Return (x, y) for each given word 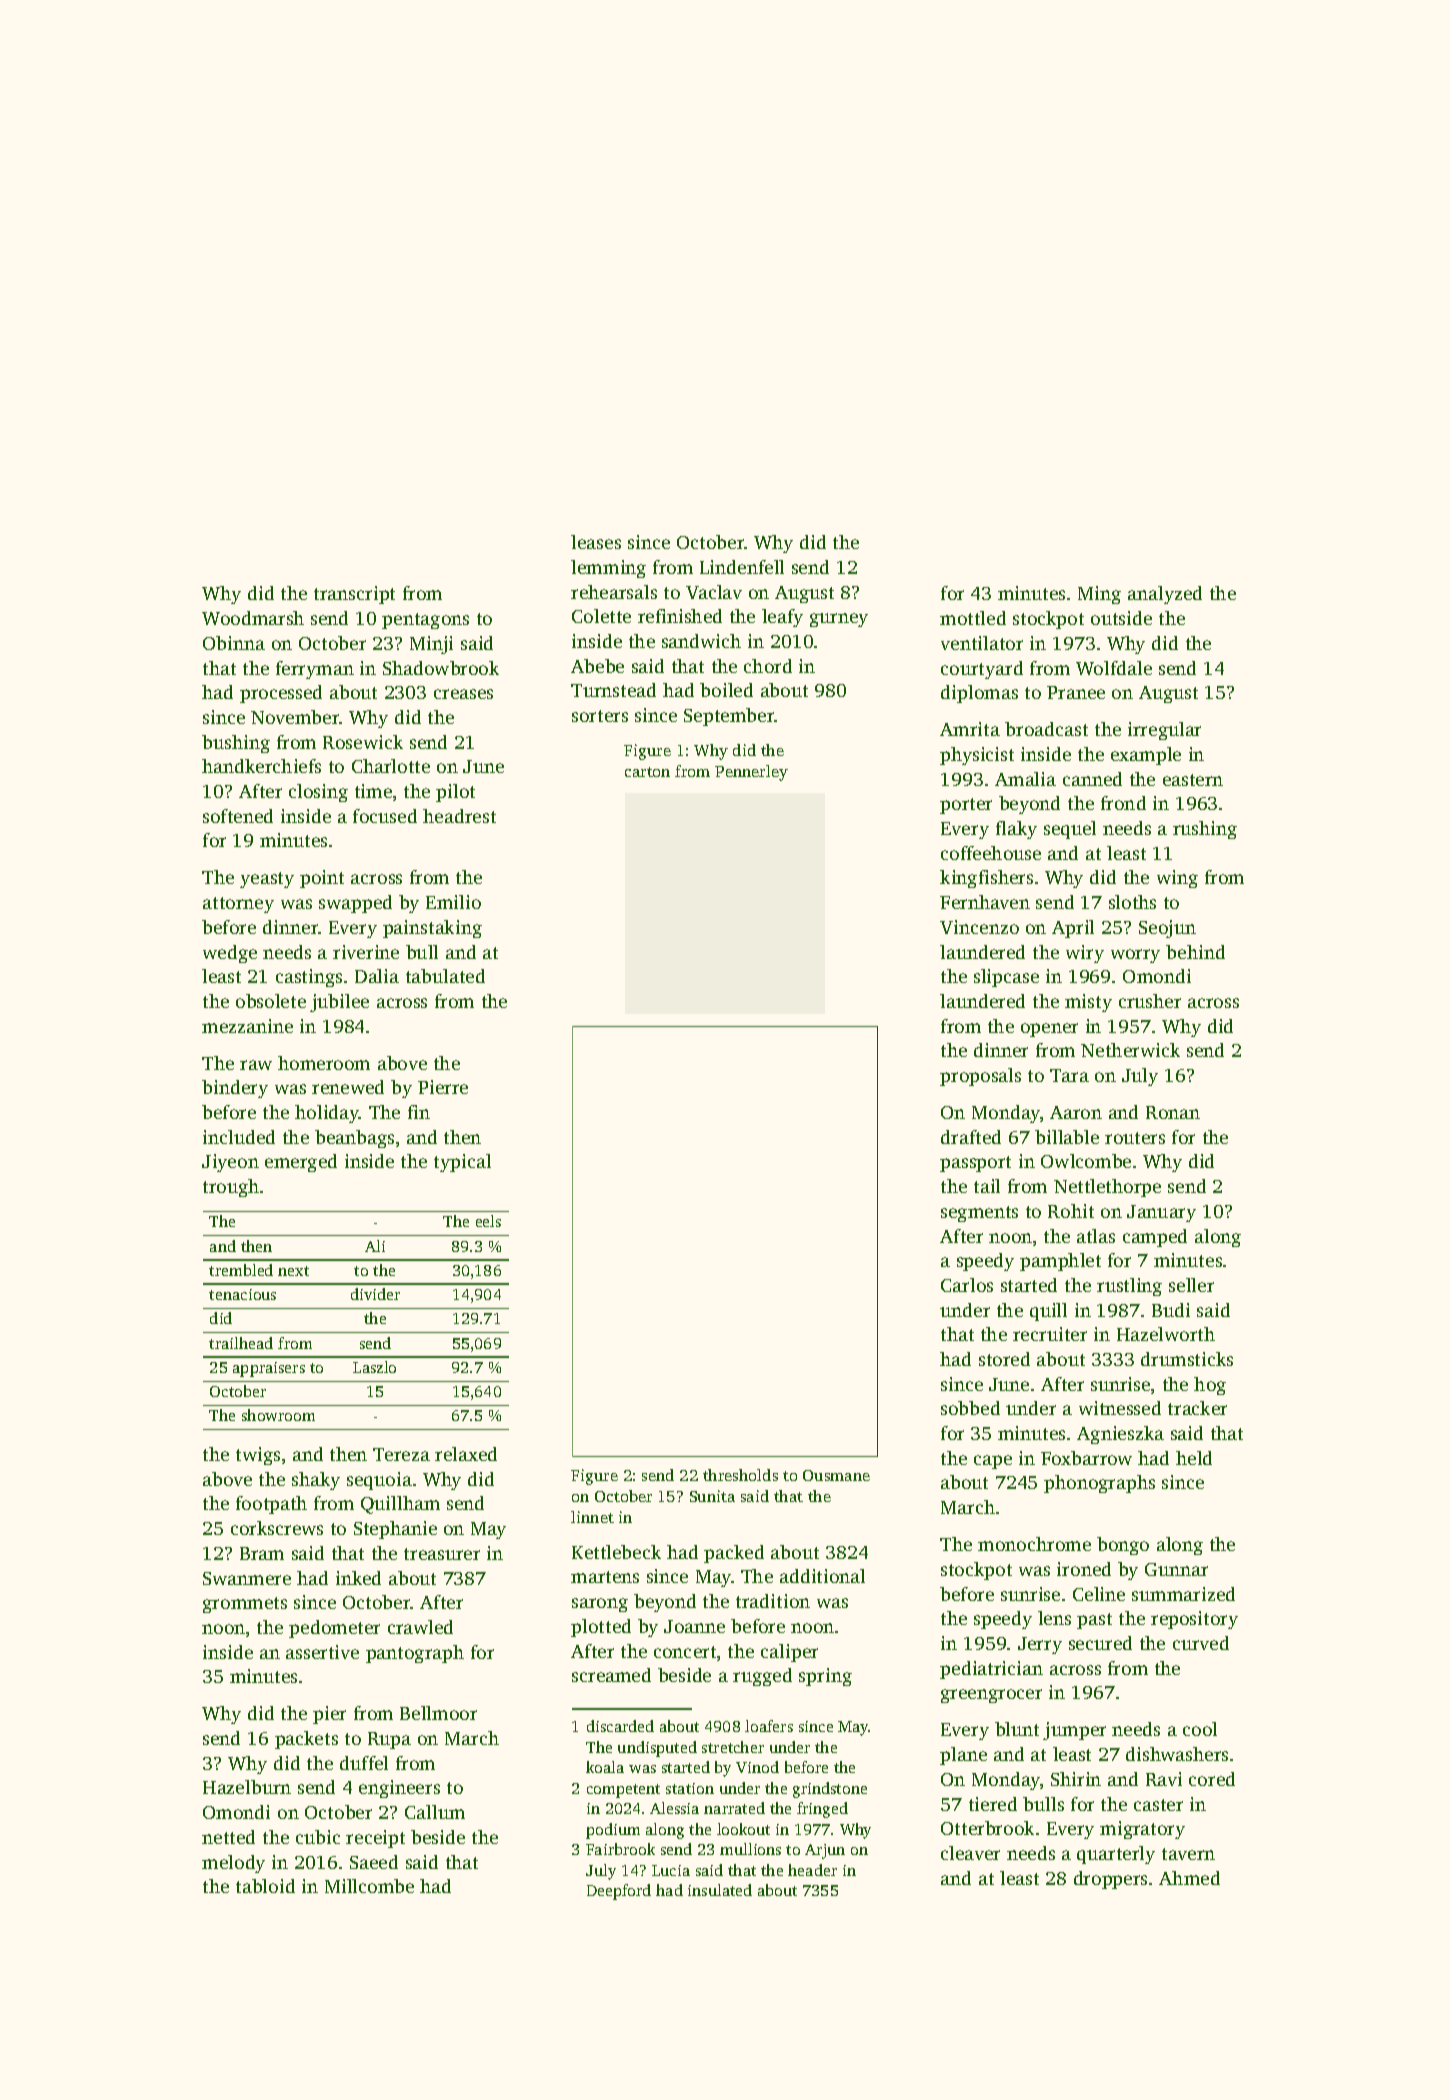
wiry (1085, 954)
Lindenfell (742, 567)
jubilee (339, 1003)
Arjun (825, 1851)
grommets (245, 1605)
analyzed (1165, 595)
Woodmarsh (253, 618)
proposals (980, 1077)
